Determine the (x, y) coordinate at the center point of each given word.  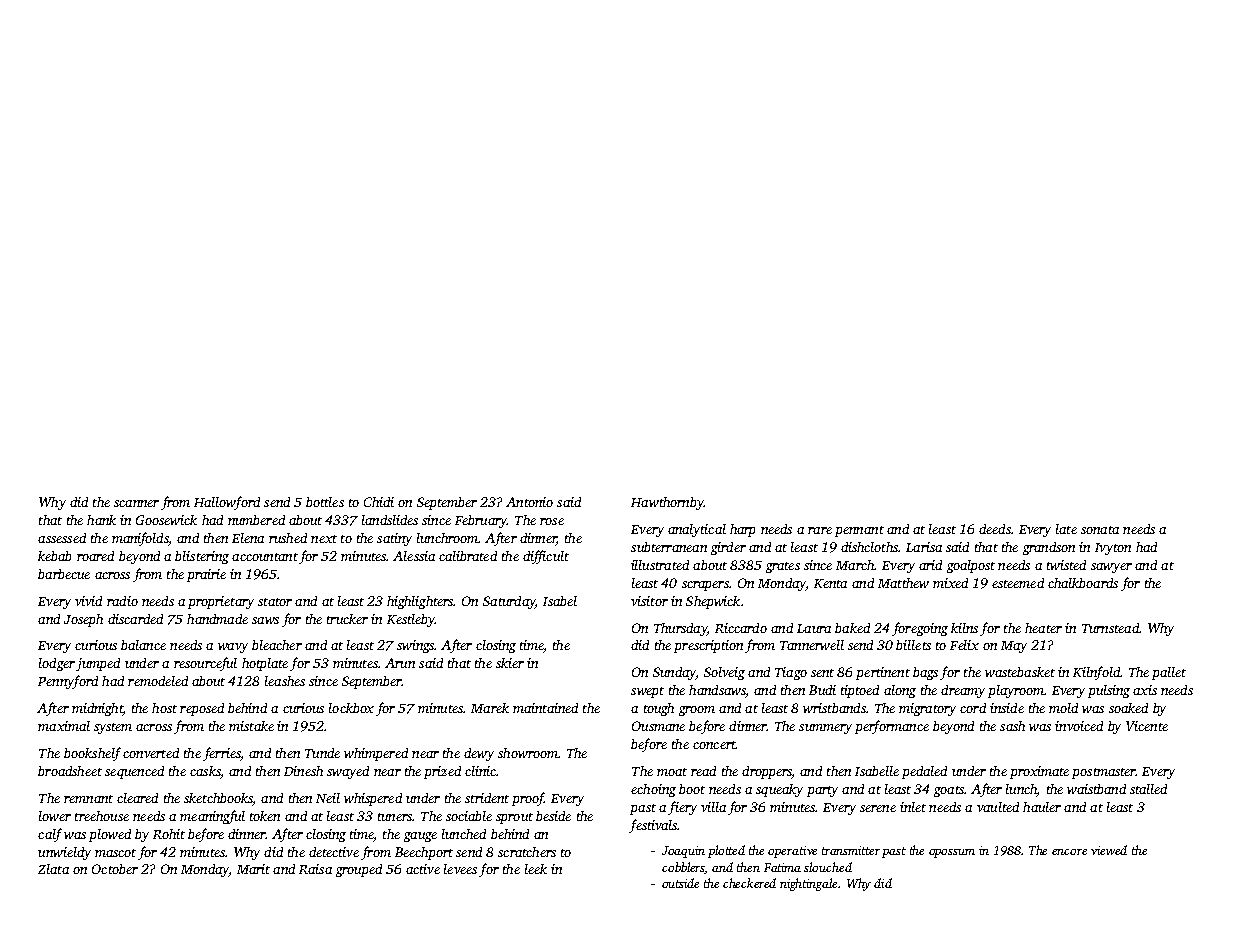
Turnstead (1110, 628)
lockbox (351, 708)
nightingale (808, 884)
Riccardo (741, 628)
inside (1007, 708)
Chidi (379, 502)
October (115, 869)
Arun (400, 663)
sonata (1100, 530)
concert (714, 745)
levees (460, 869)
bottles (325, 502)
